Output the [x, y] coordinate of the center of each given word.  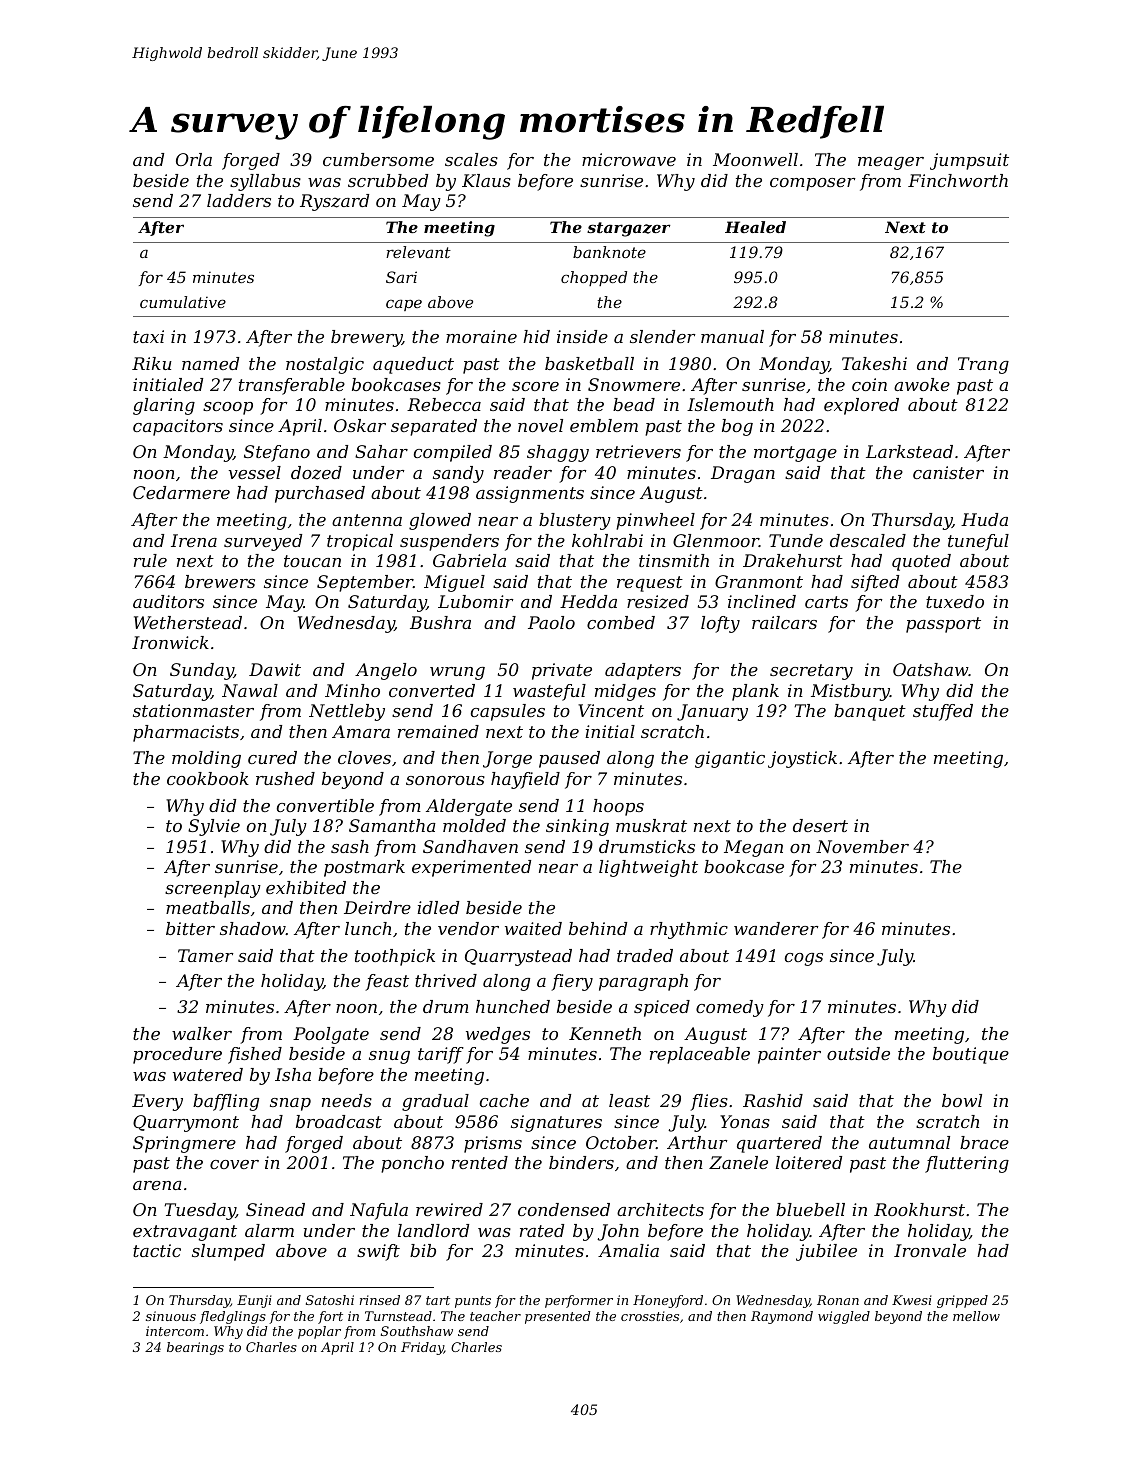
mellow [976, 1316]
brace [984, 1142]
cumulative [183, 302]
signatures [556, 1123]
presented [558, 1317]
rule [150, 560]
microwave [629, 159]
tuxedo [955, 601]
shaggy [558, 453]
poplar [319, 1332]
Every [157, 1102]
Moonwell [755, 159]
